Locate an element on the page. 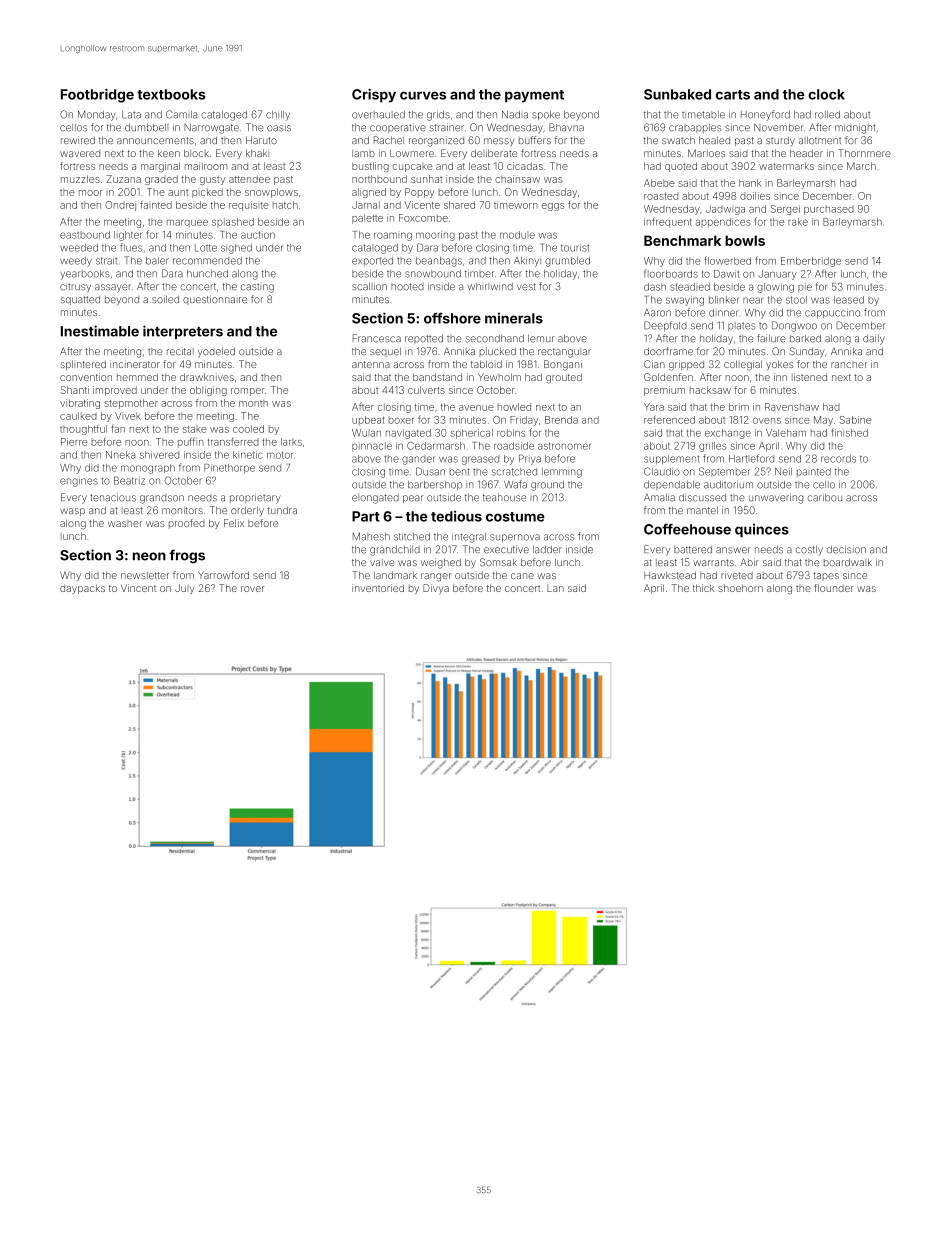 The image size is (952, 1233). neon is located at coordinates (149, 556).
